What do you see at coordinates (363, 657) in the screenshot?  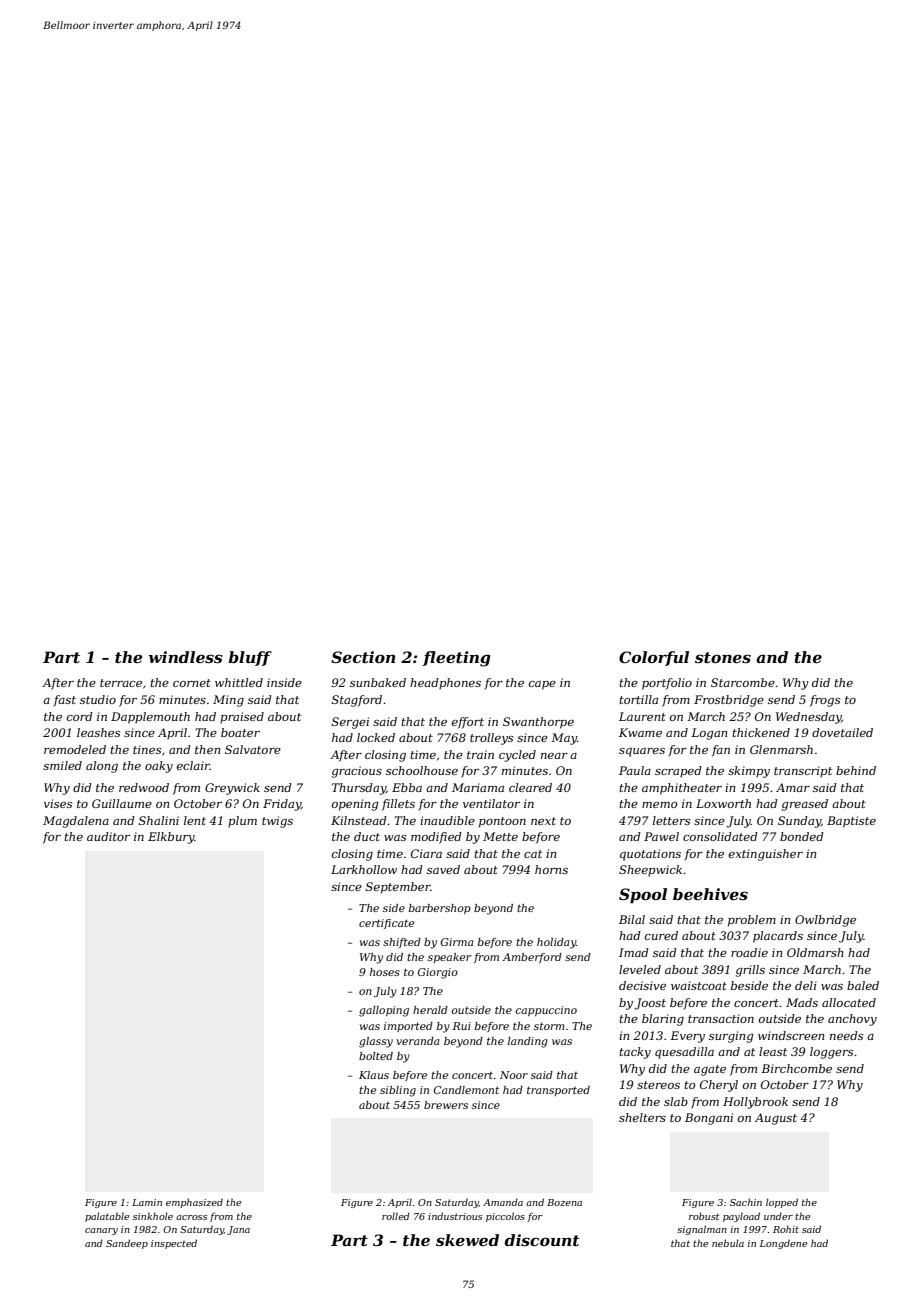 I see `Section` at bounding box center [363, 657].
